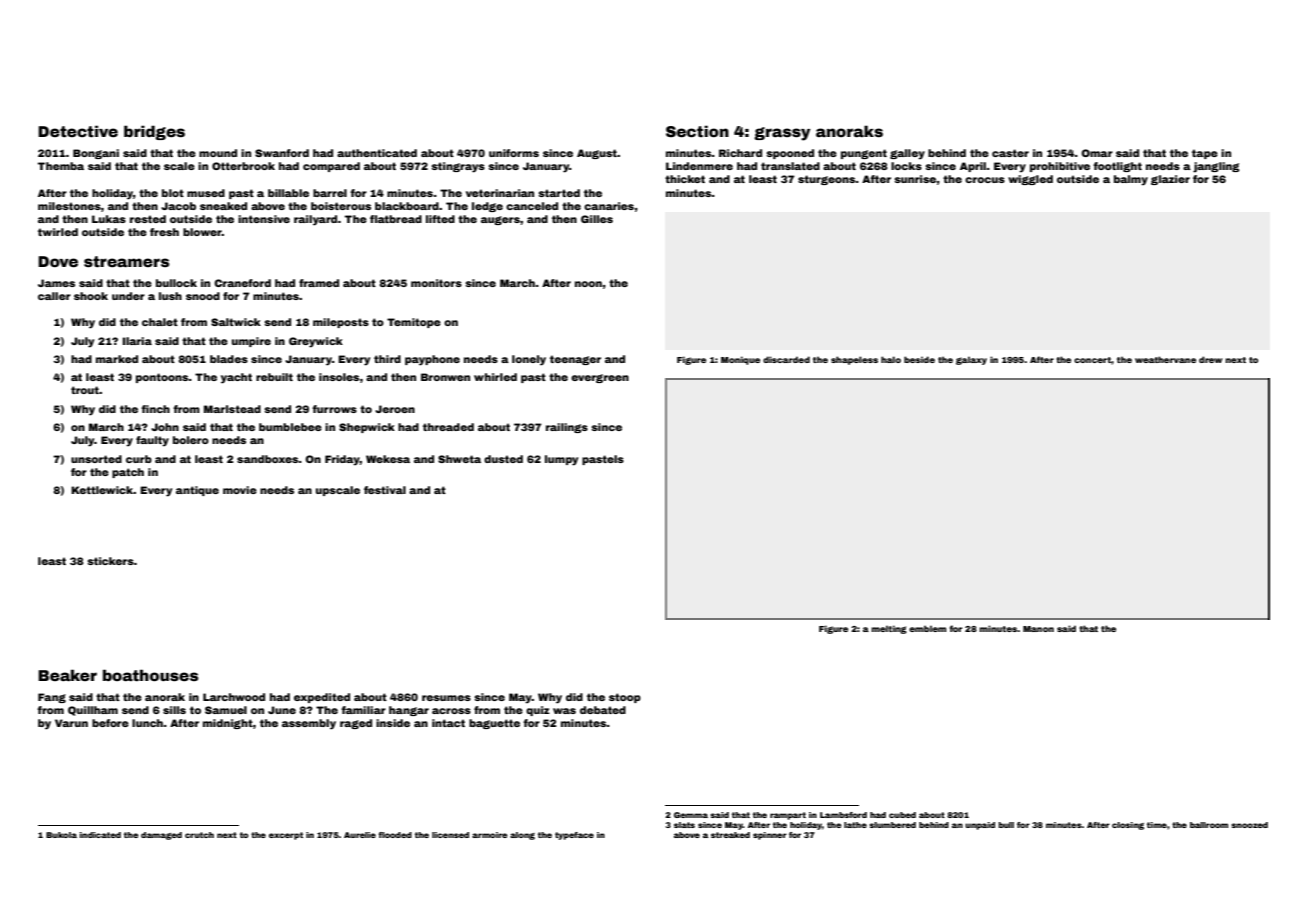  Describe the element at coordinates (786, 359) in the screenshot. I see `discarded` at that location.
